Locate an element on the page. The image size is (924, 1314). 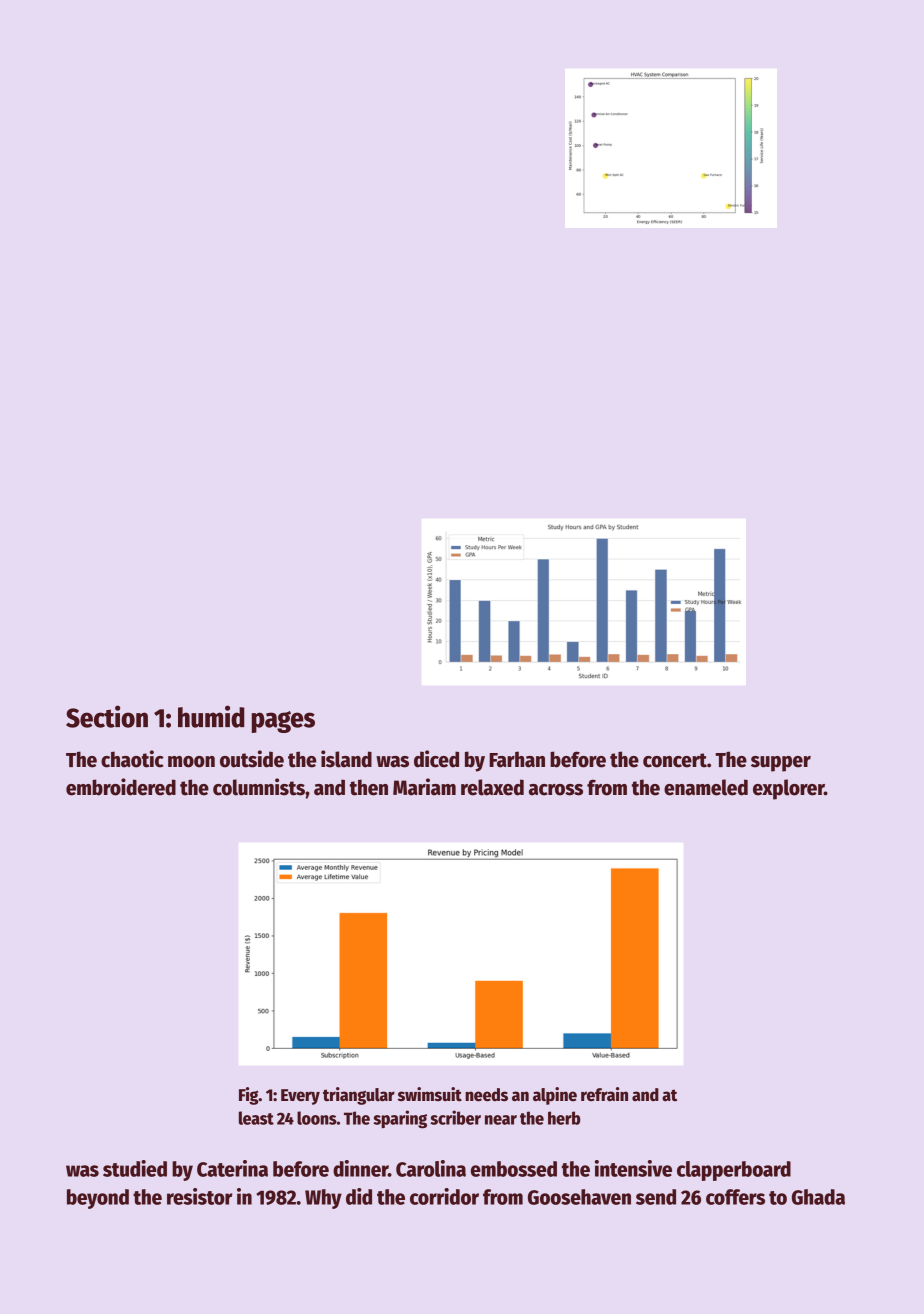
chaotic is located at coordinates (132, 759).
